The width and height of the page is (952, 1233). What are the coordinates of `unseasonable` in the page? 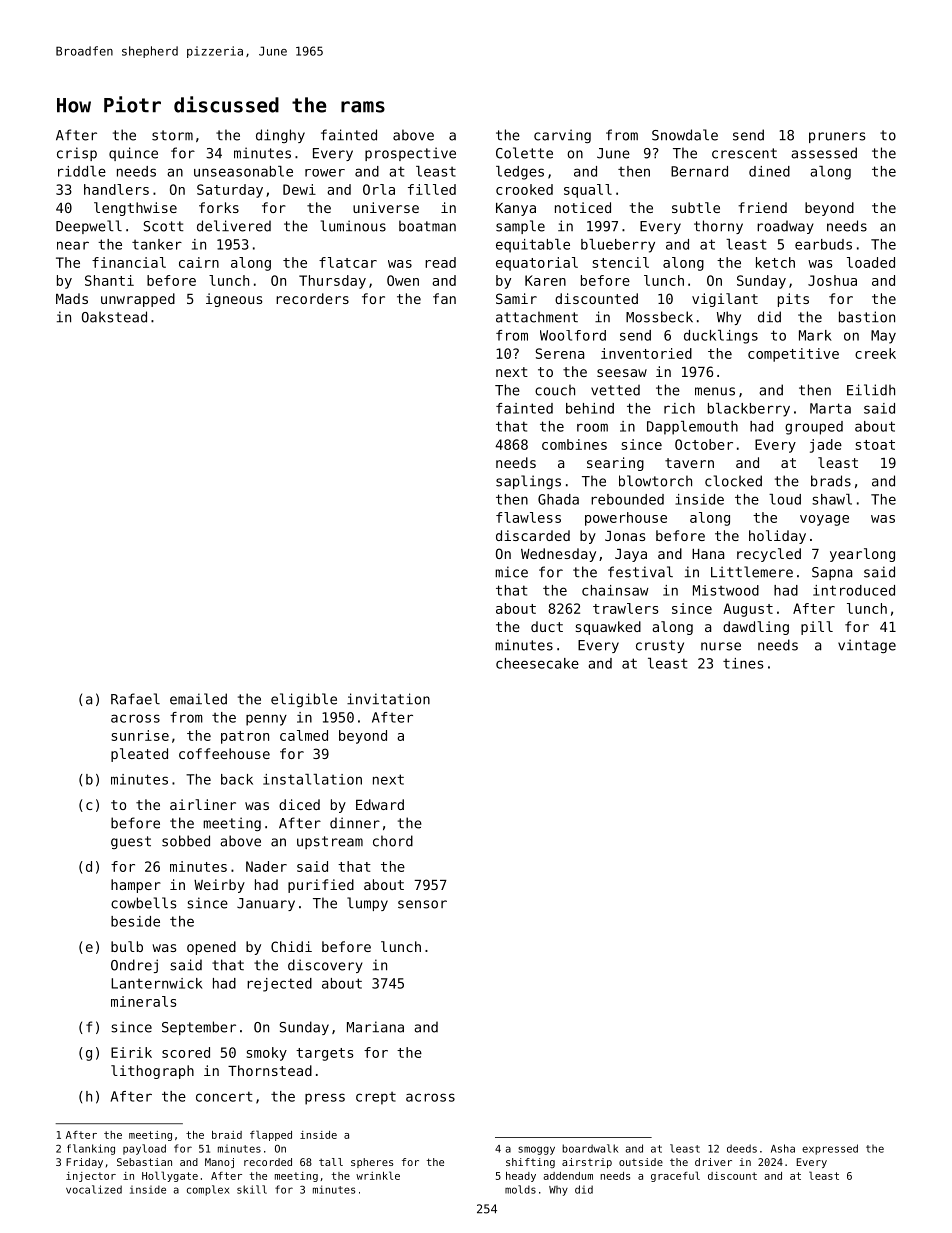 It's located at (243, 171).
